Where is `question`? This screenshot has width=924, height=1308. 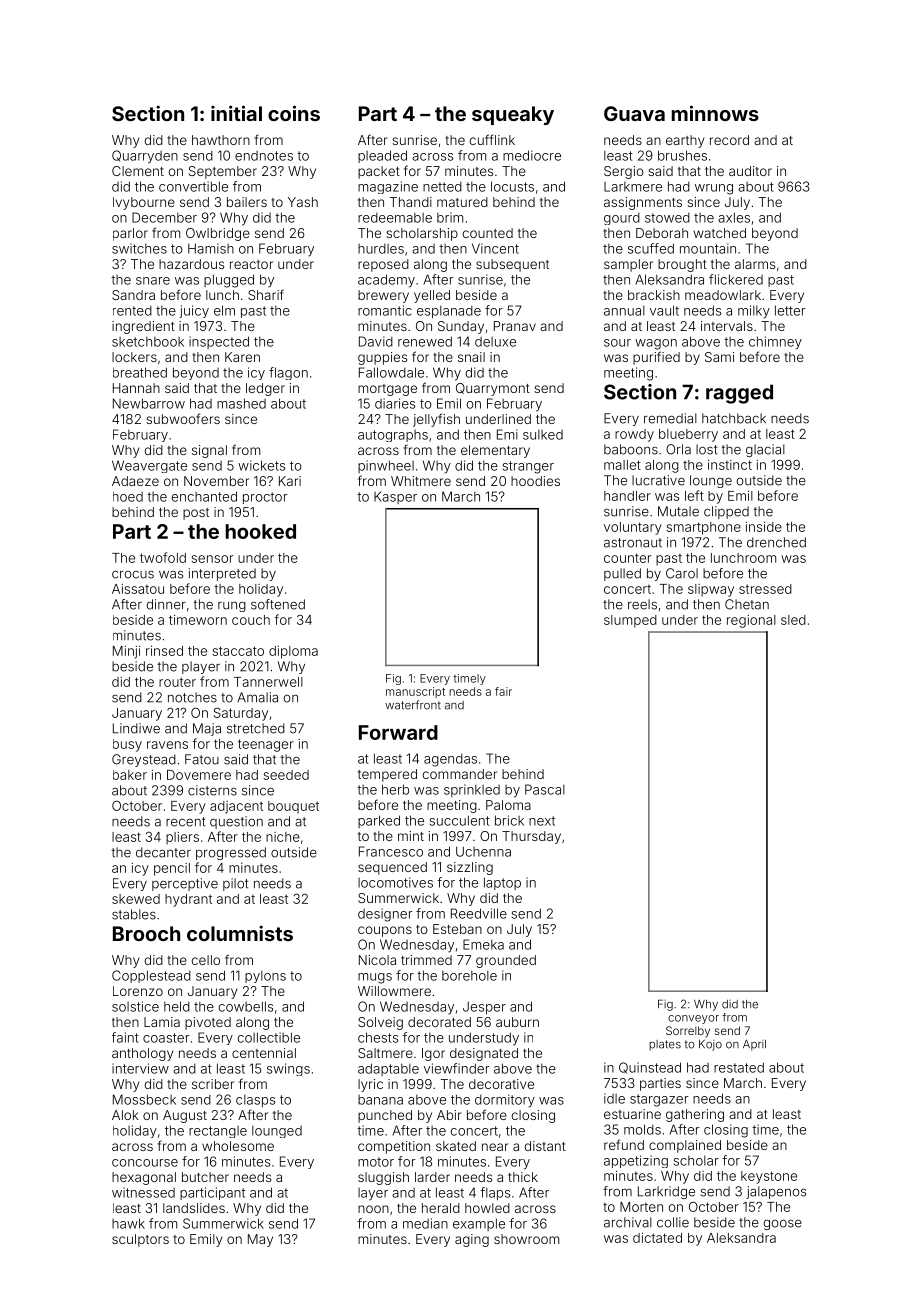 question is located at coordinates (236, 822).
